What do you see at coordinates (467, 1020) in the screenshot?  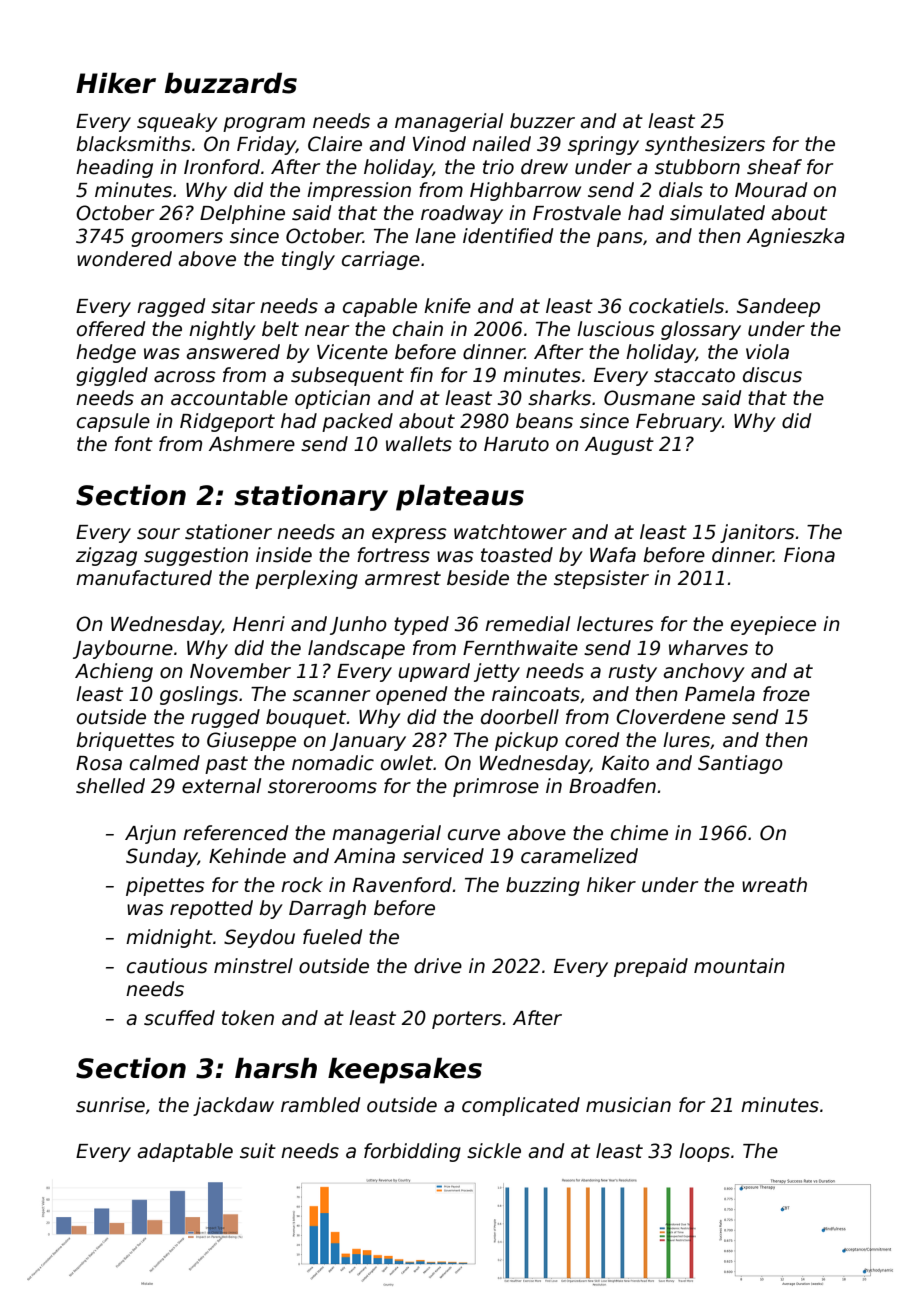 I see `porters` at bounding box center [467, 1020].
